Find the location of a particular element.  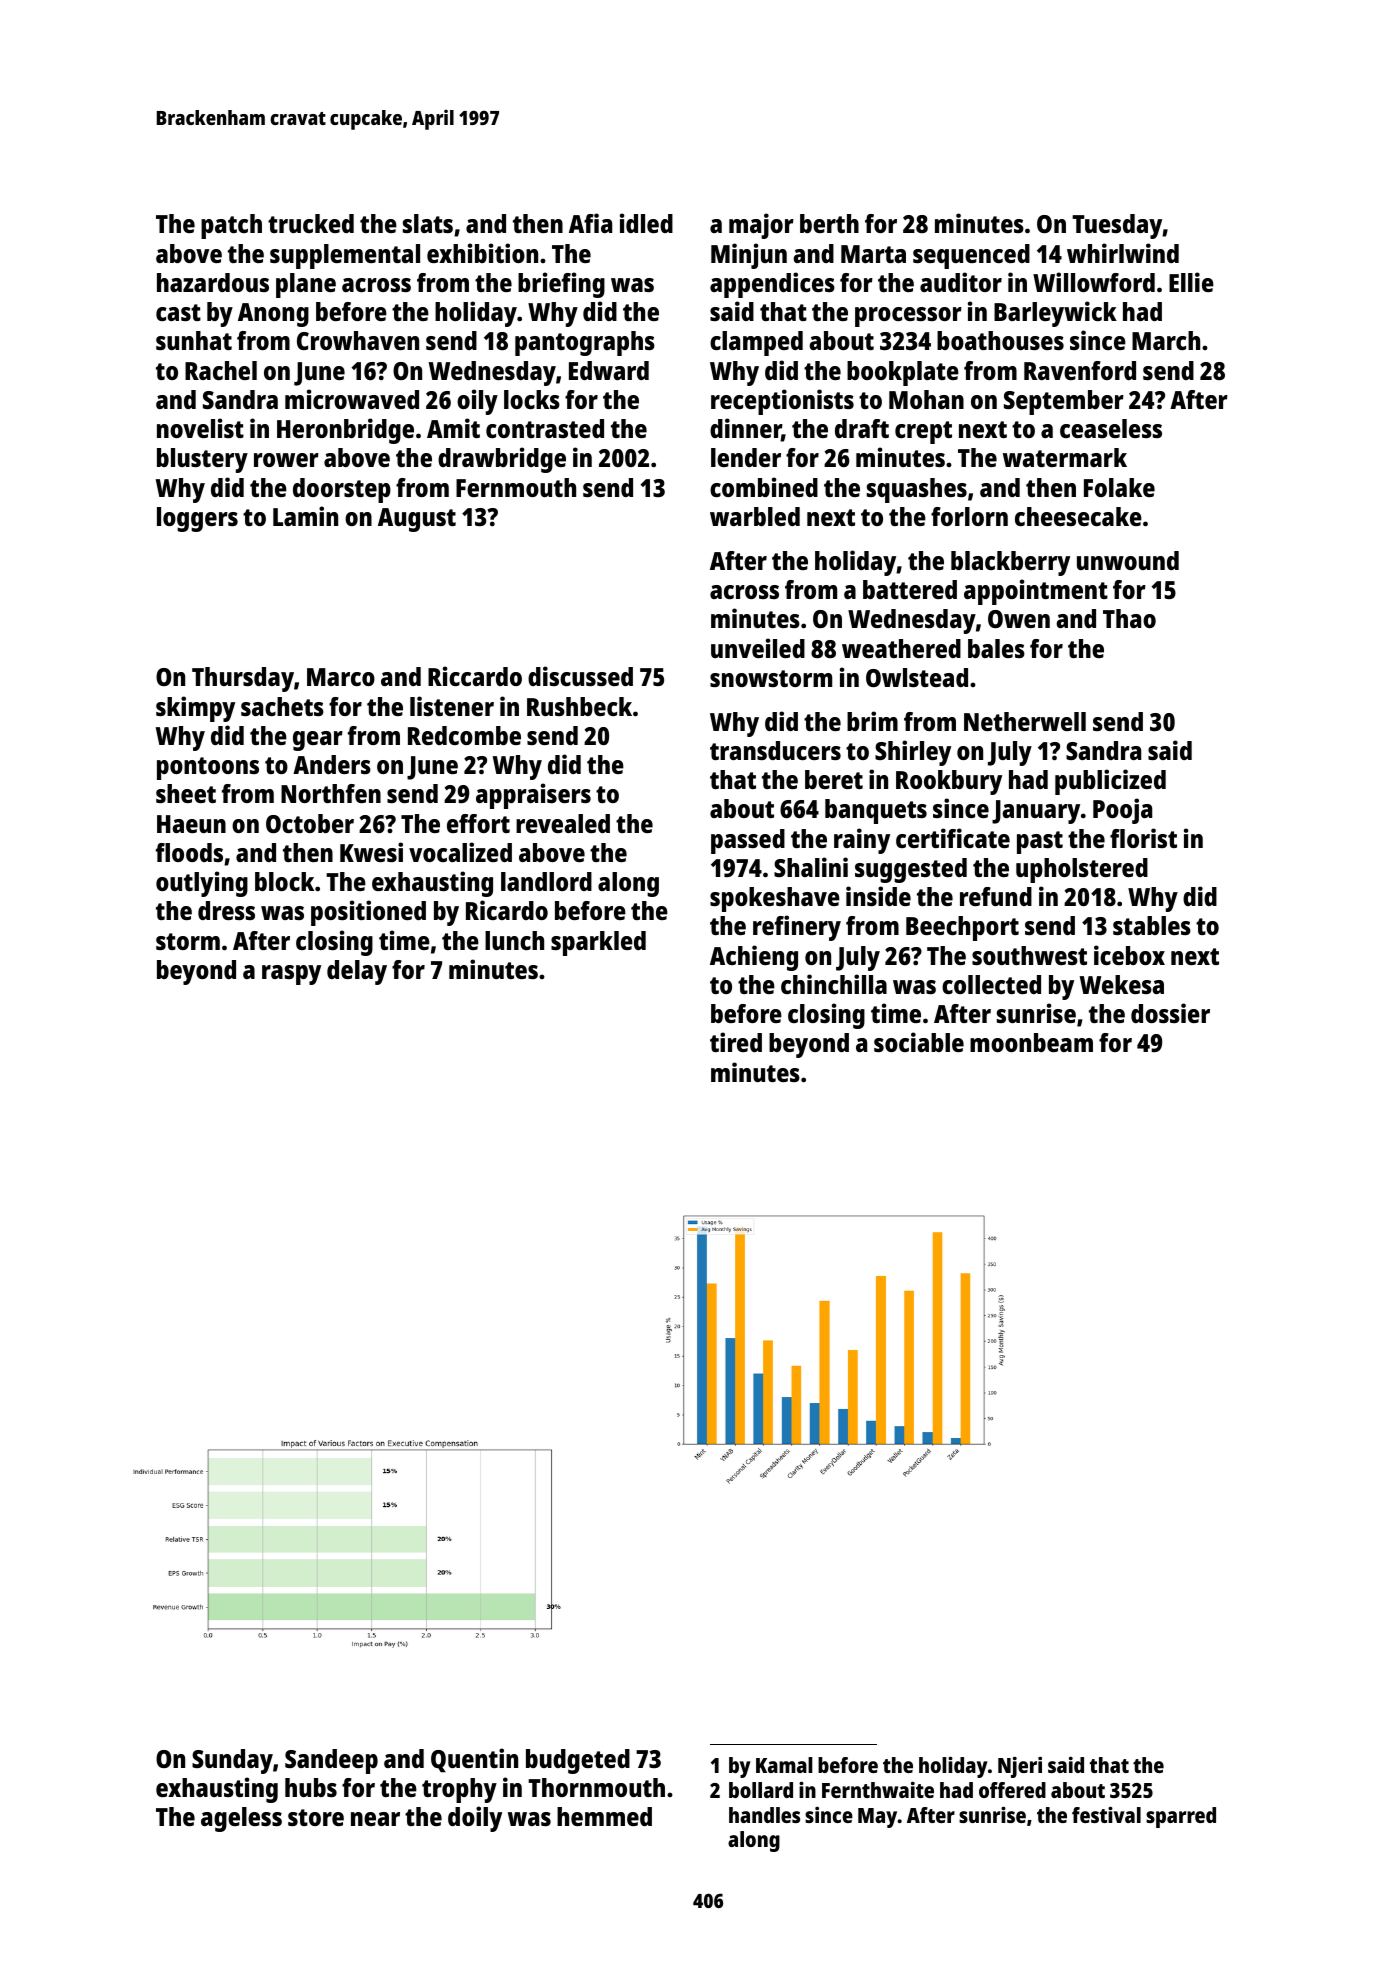

revealed is located at coordinates (563, 823).
